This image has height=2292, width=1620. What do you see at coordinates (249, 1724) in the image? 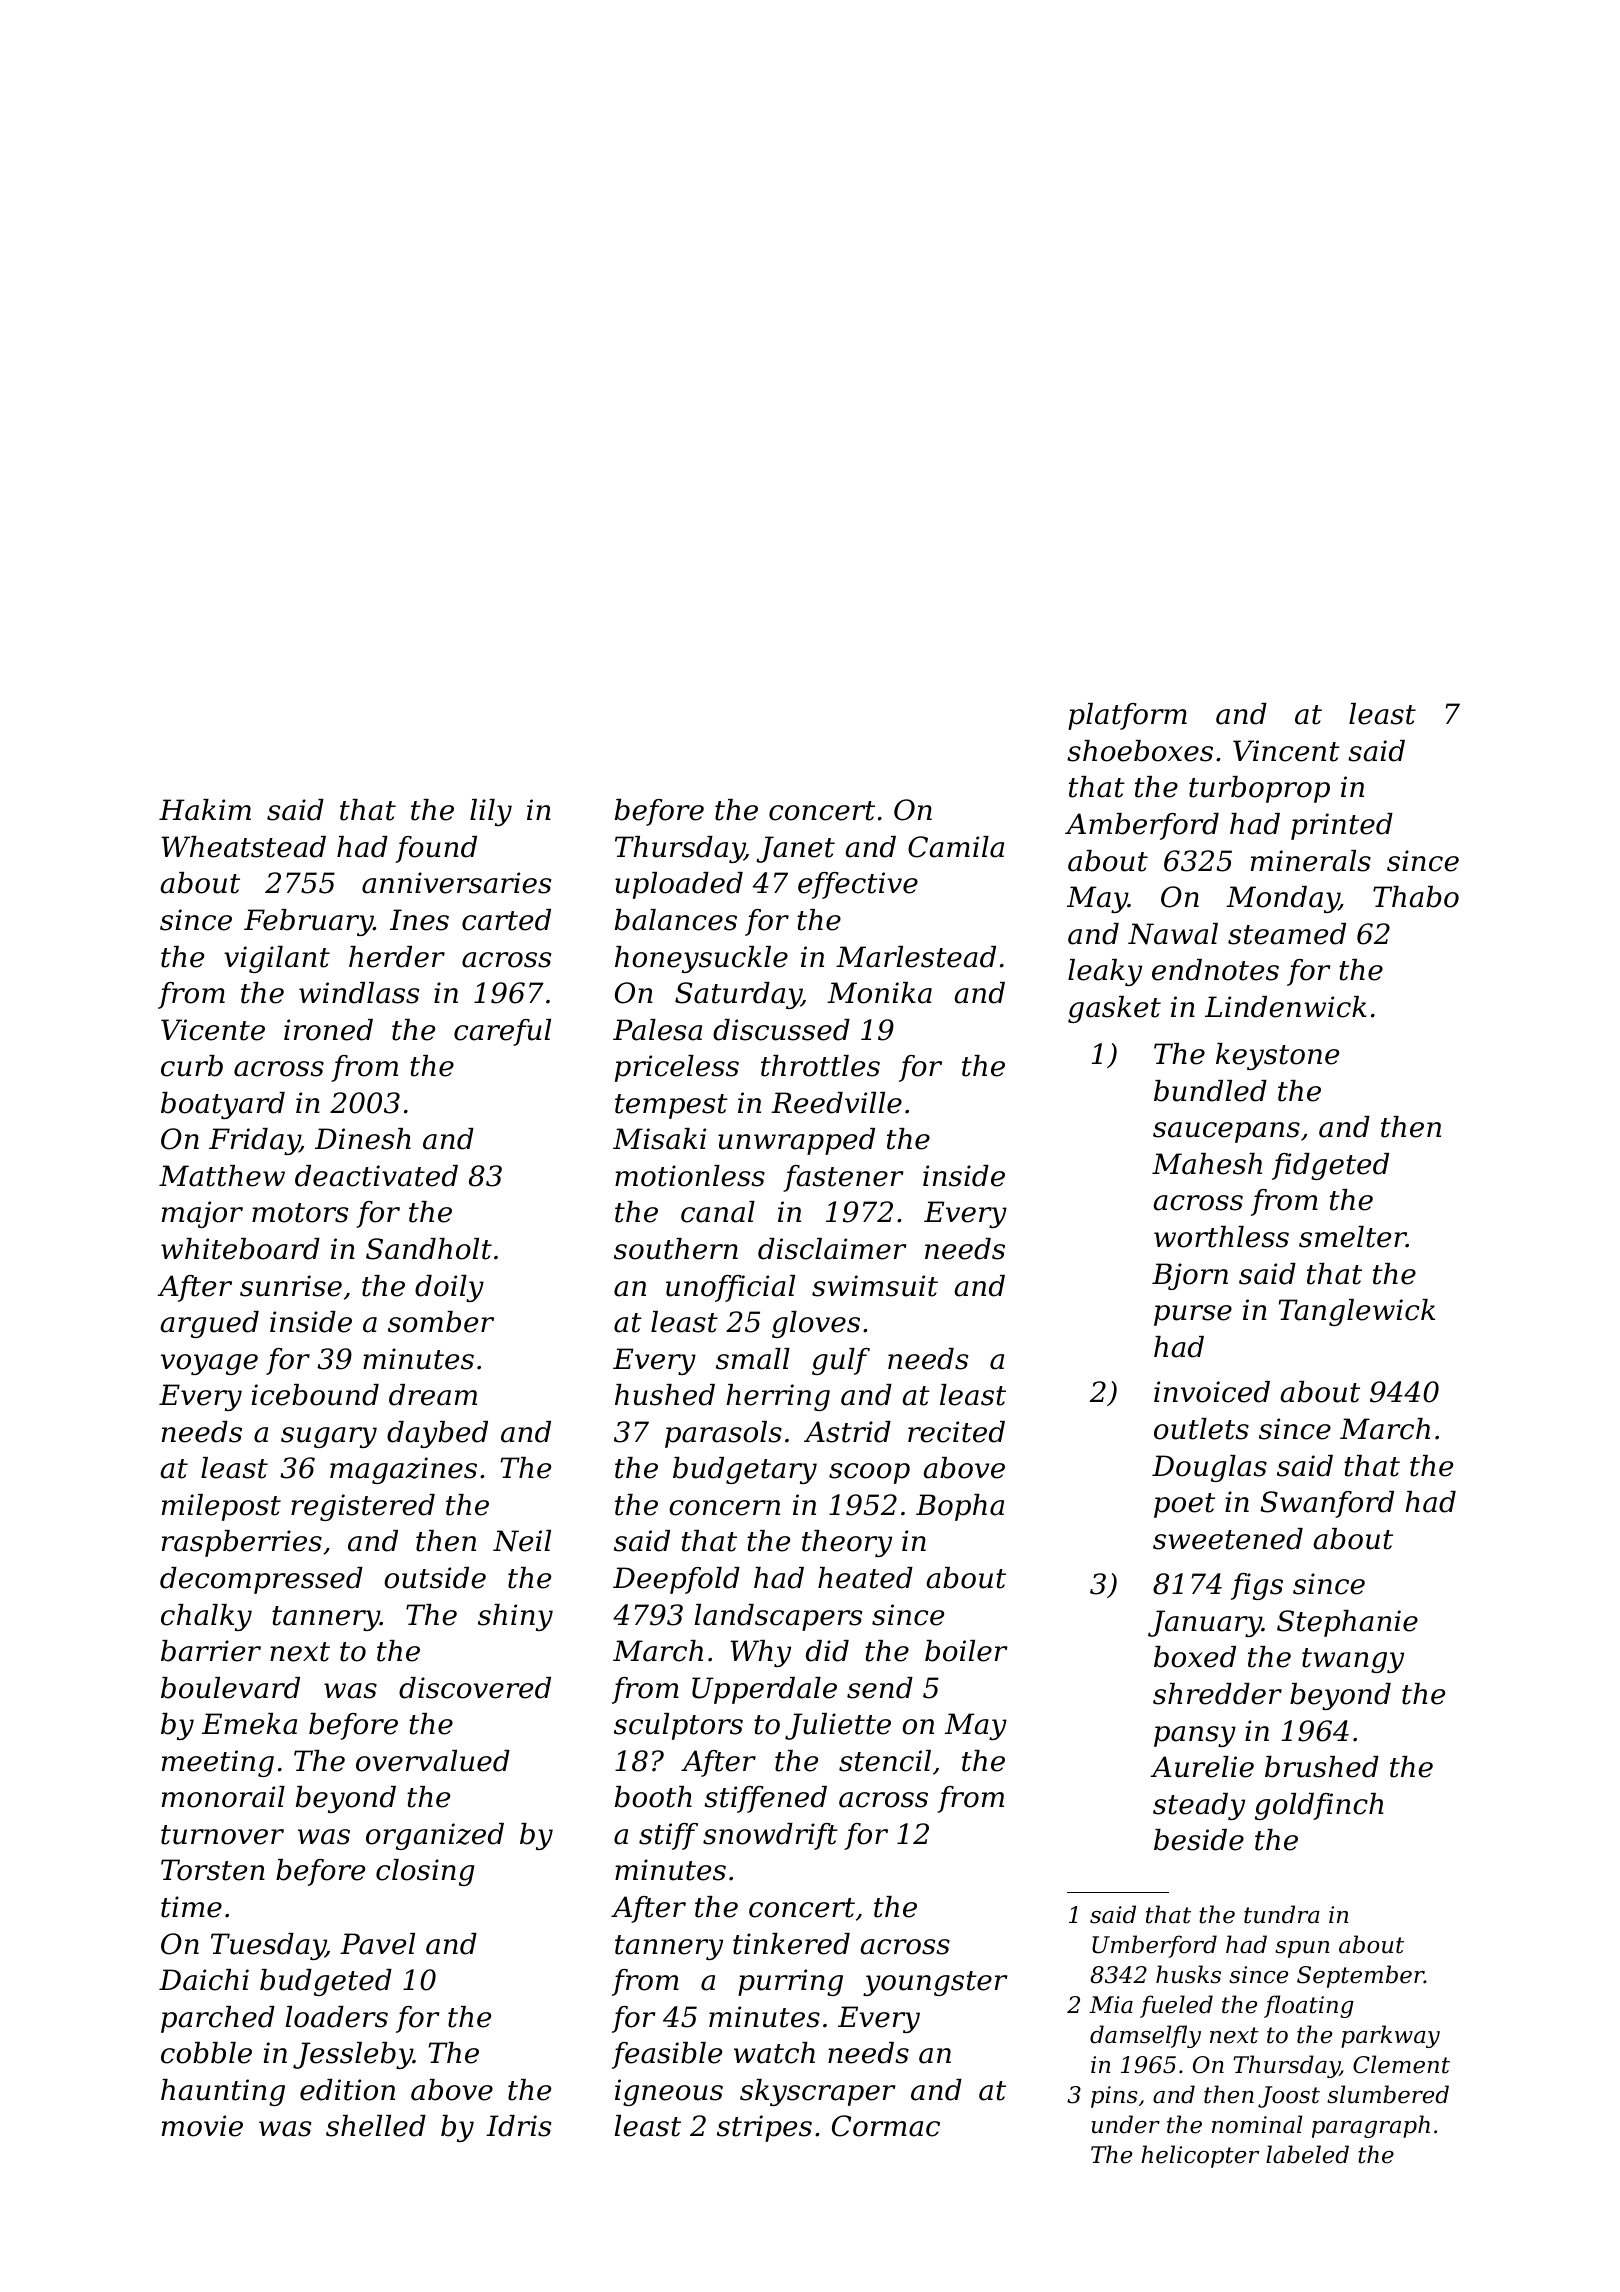
I see `Emeka` at bounding box center [249, 1724].
